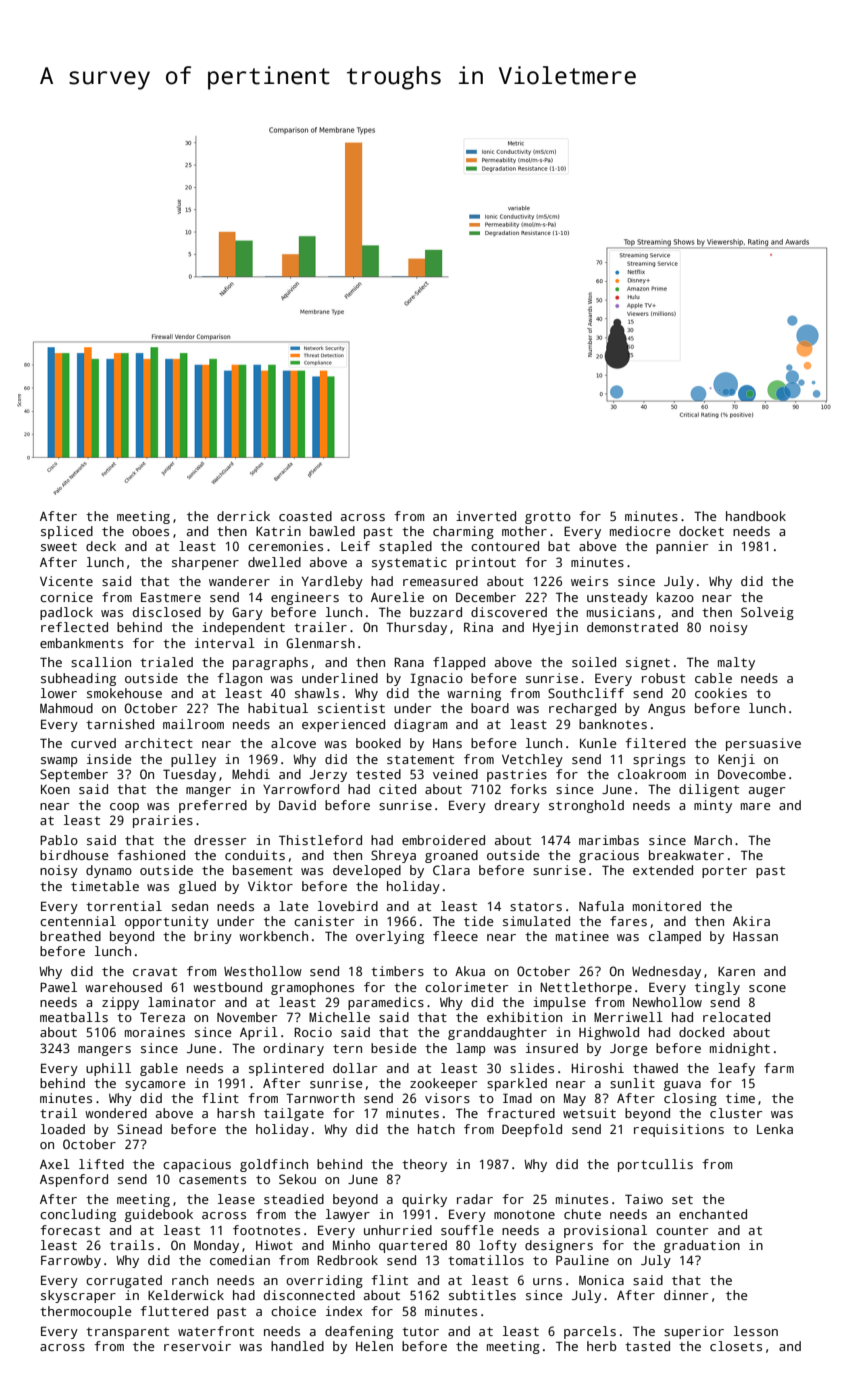 The height and width of the document is (1400, 849). Describe the element at coordinates (589, 581) in the document. I see `weirs` at that location.
